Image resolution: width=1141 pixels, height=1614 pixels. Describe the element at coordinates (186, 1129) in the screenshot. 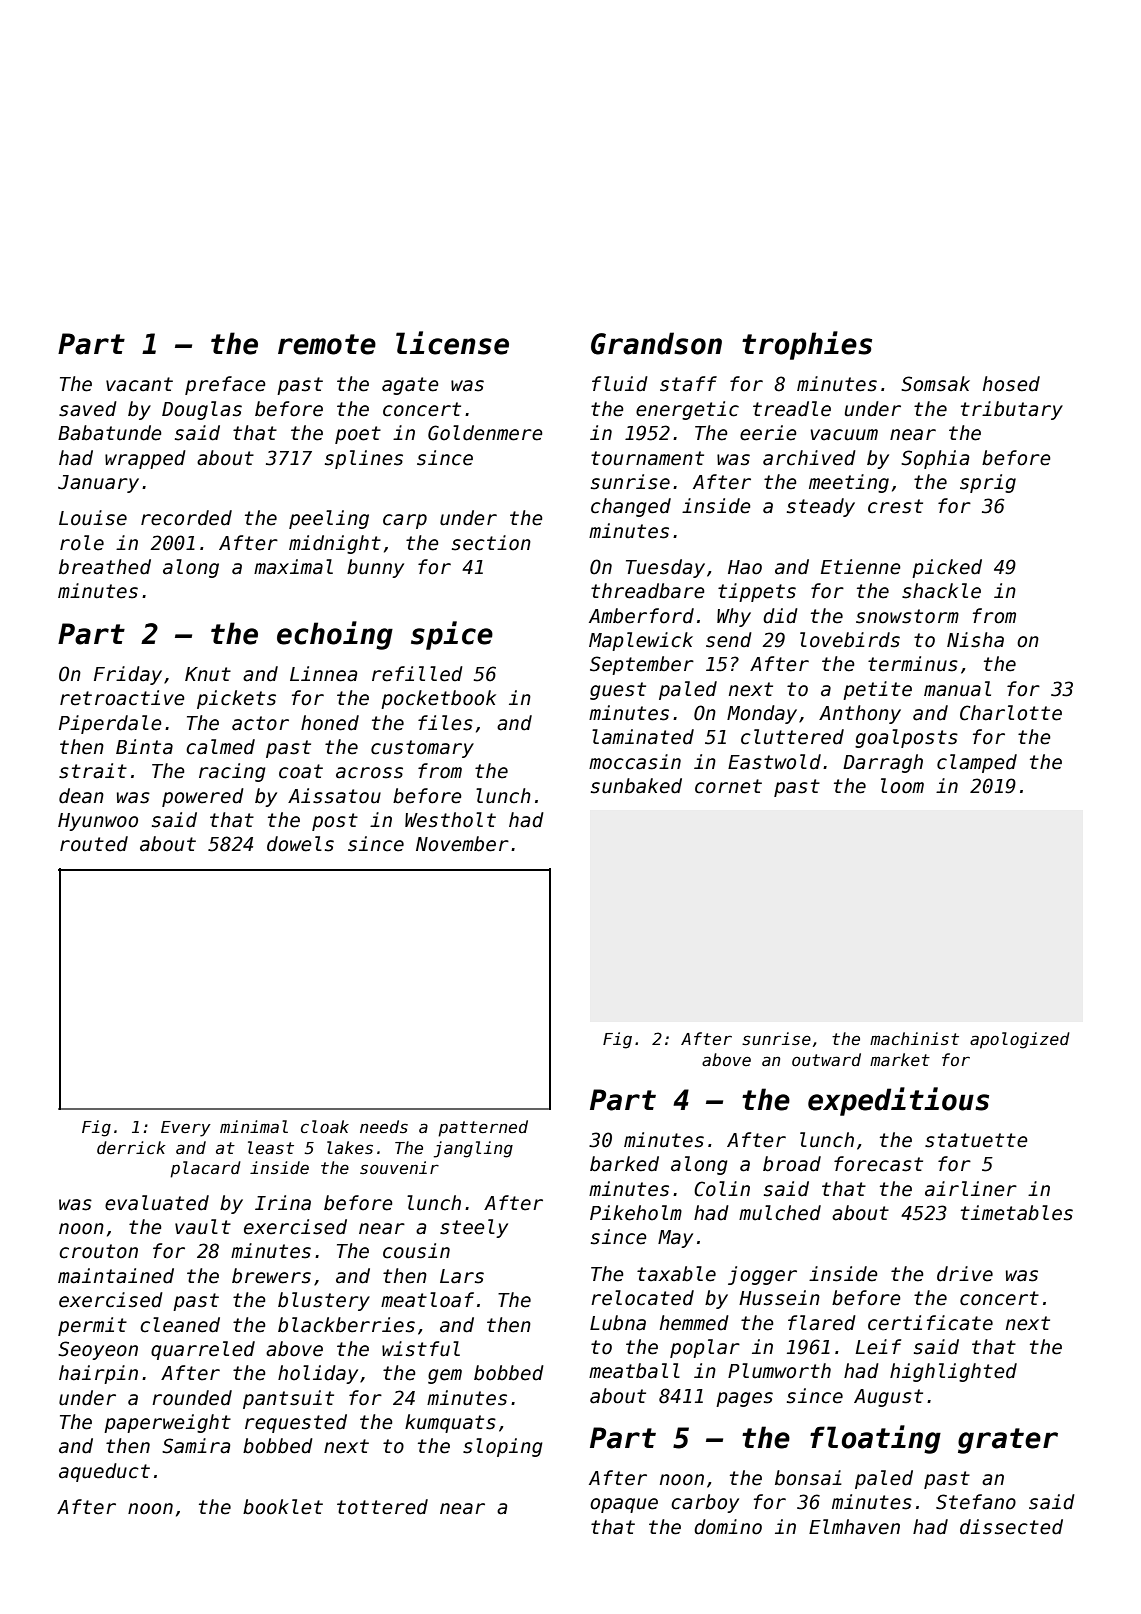

I see `Every` at that location.
